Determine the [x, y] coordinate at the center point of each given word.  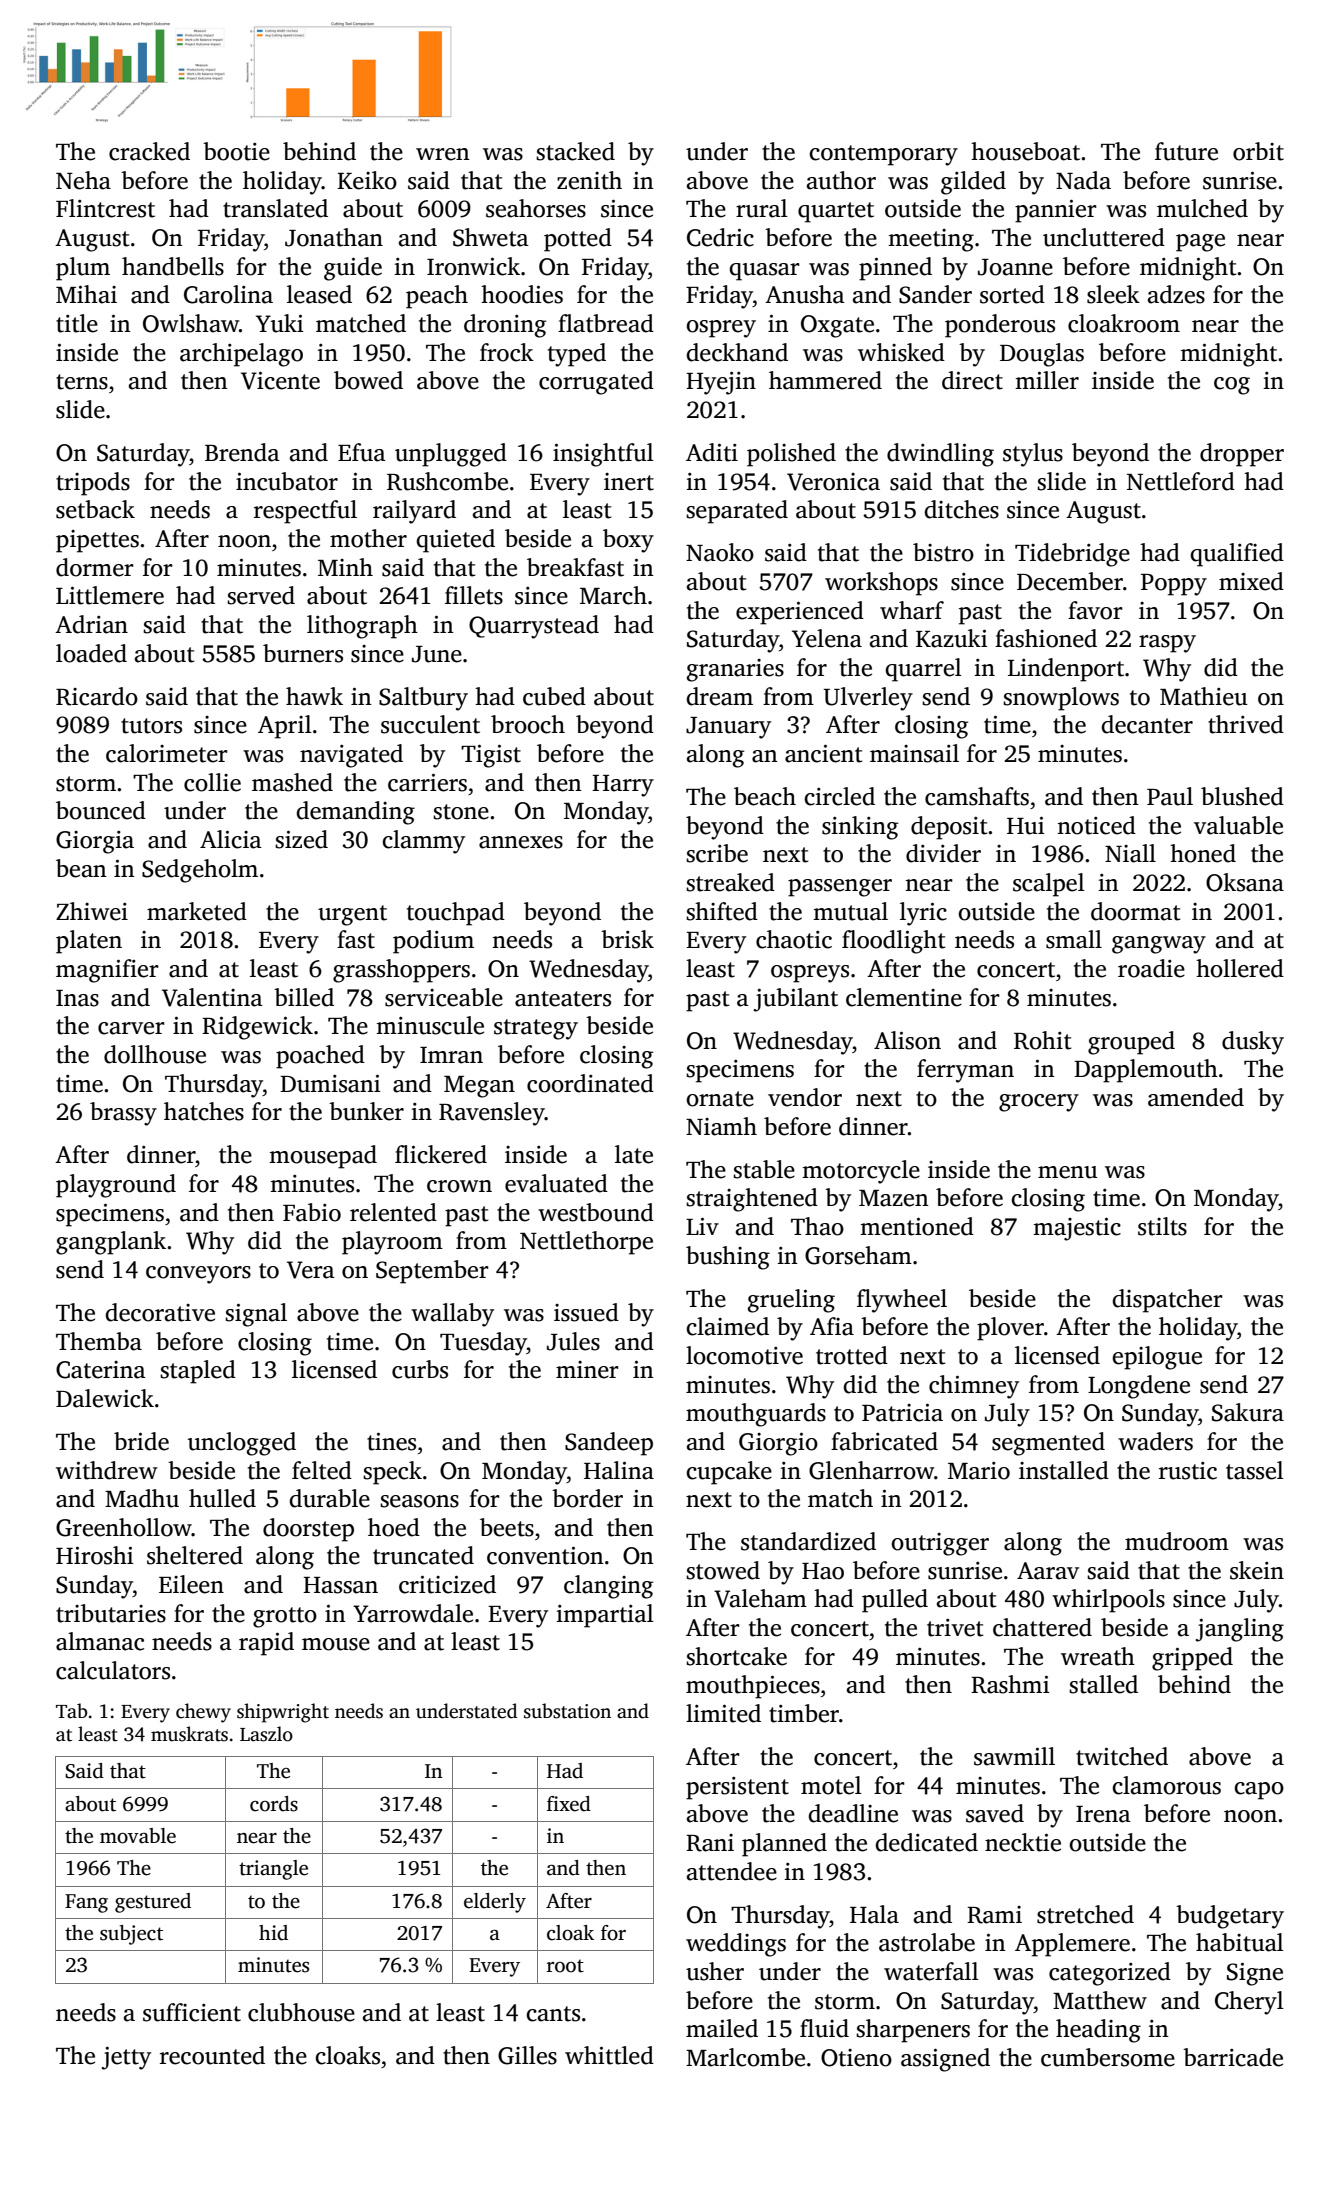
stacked [575, 151]
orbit [1258, 151]
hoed [394, 1527]
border [587, 1498]
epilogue [1157, 1358]
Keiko [367, 180]
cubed [554, 696]
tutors [151, 726]
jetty [126, 2058]
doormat [1136, 911]
